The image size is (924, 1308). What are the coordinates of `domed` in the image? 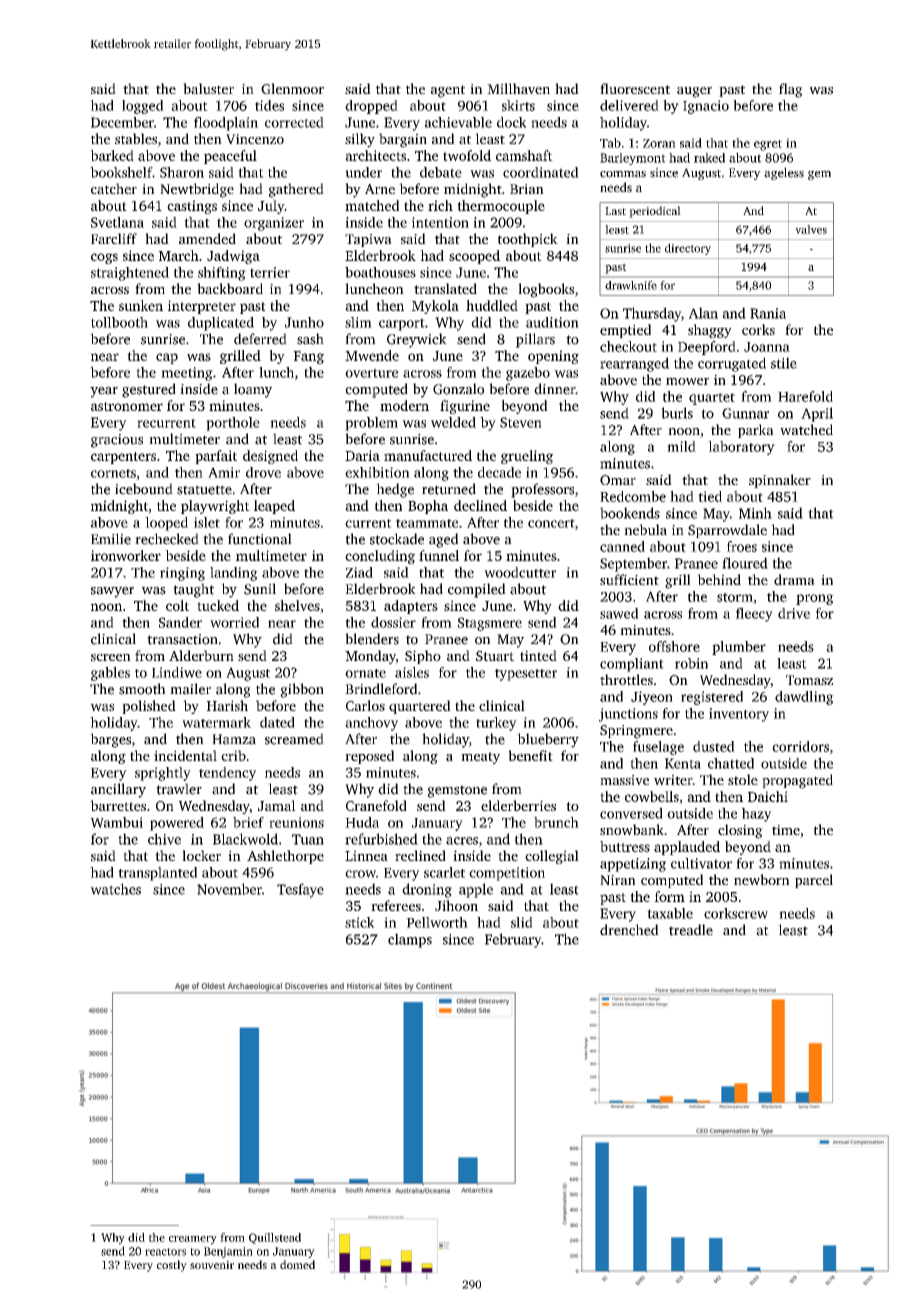 It's located at (297, 1264).
